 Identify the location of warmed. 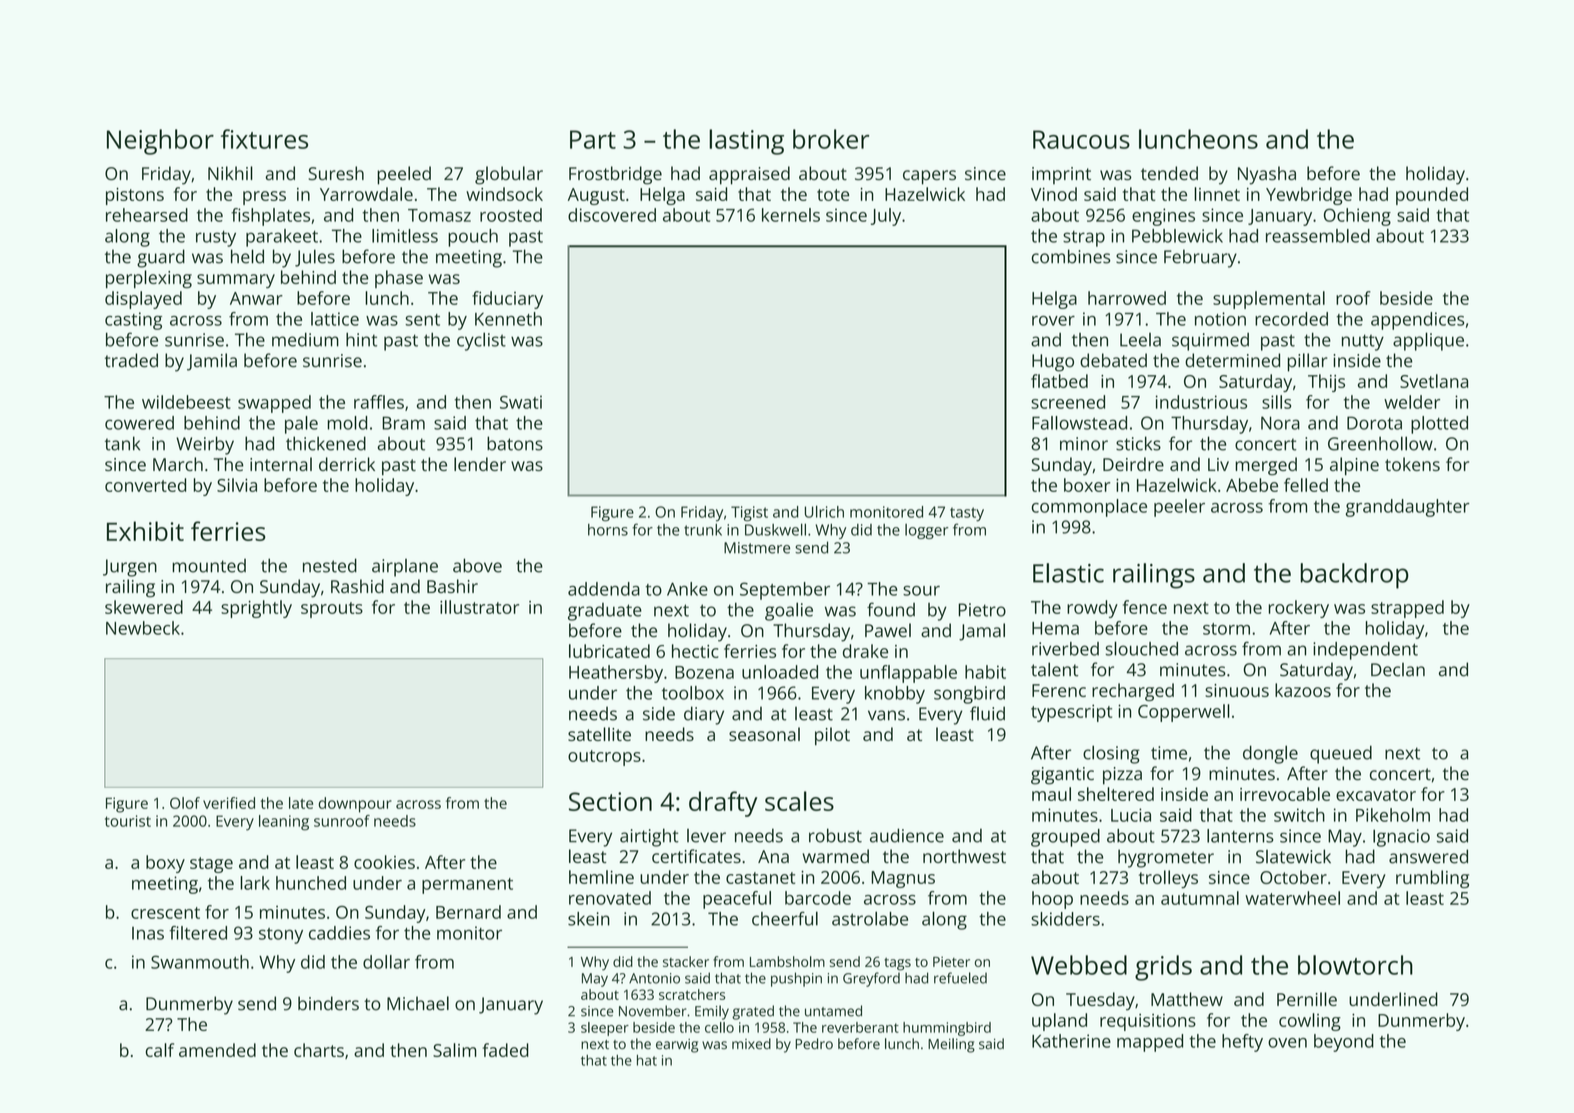
(835, 856).
